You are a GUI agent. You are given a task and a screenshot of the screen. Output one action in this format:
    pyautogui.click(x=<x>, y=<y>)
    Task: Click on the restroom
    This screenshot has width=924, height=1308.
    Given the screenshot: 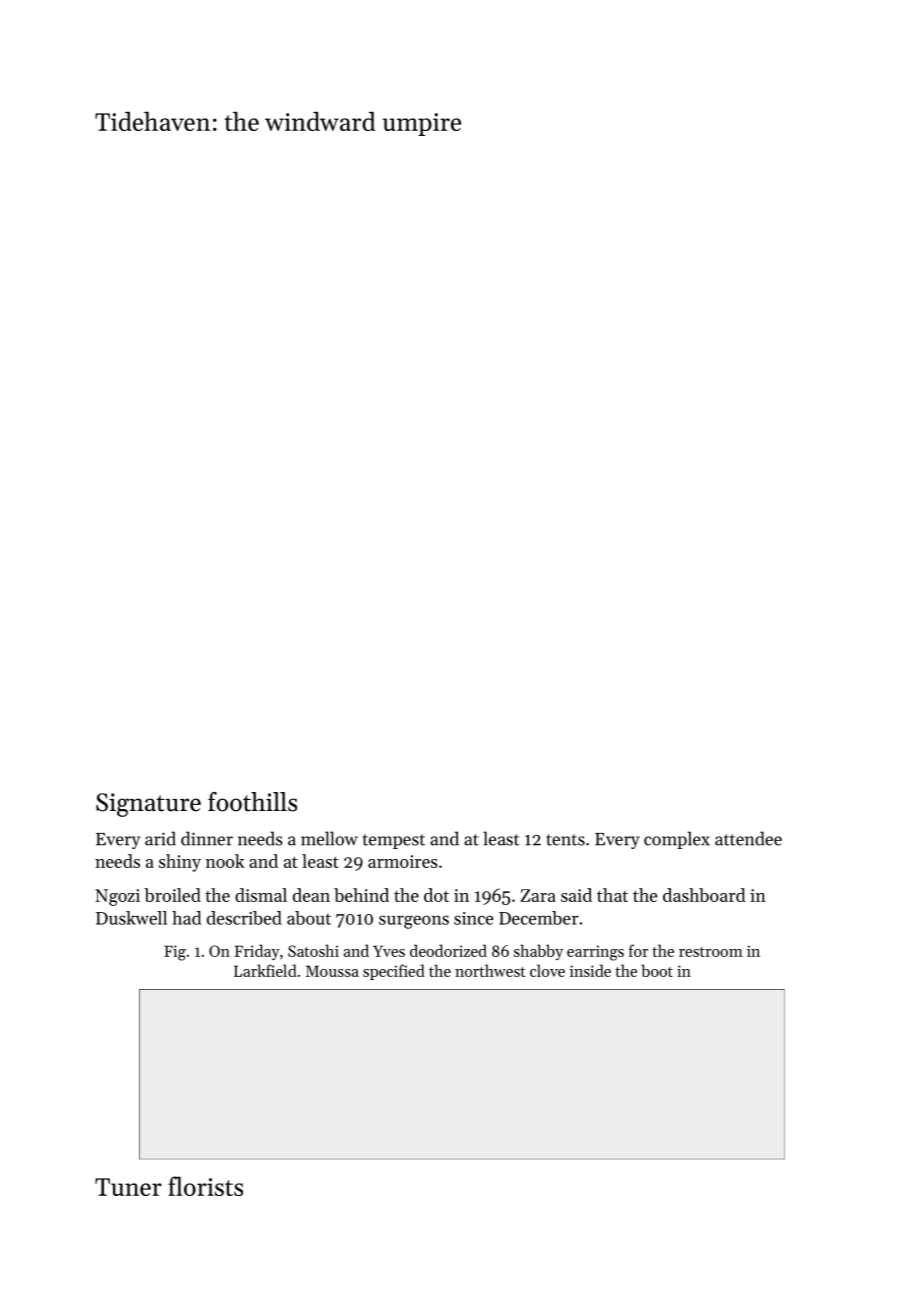 What is the action you would take?
    pyautogui.click(x=711, y=952)
